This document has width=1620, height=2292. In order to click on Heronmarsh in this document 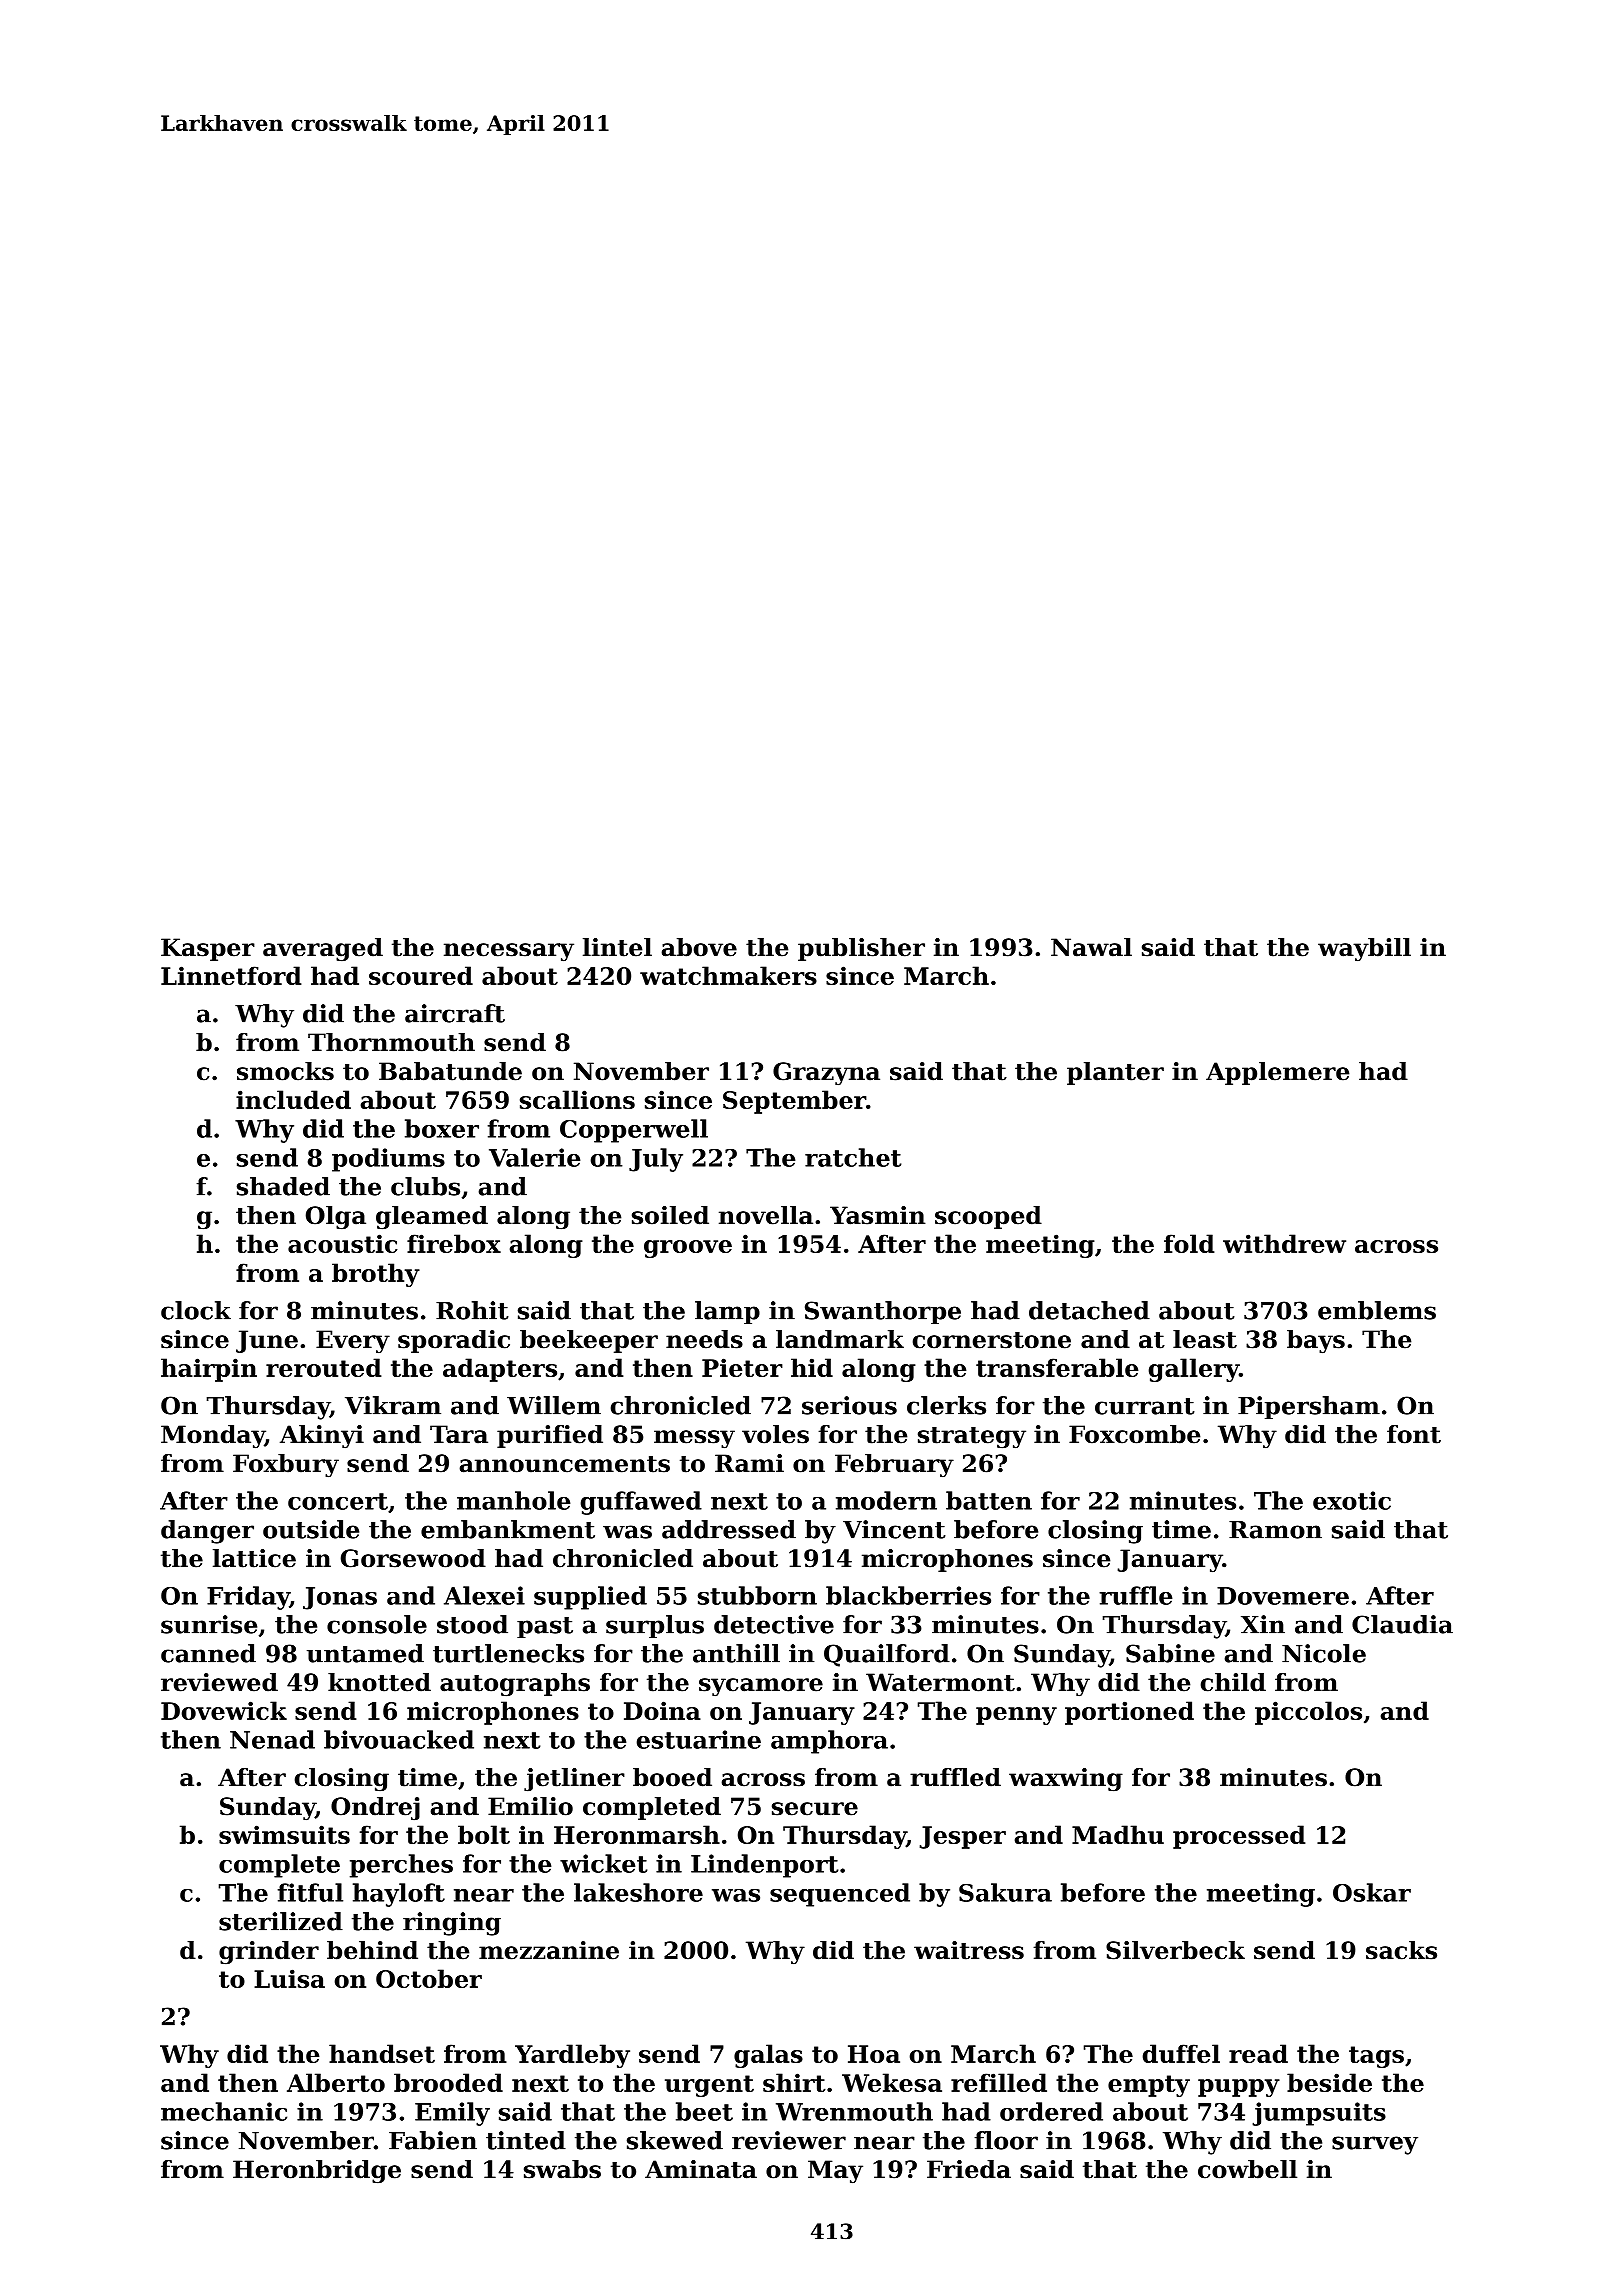, I will do `click(637, 1834)`.
